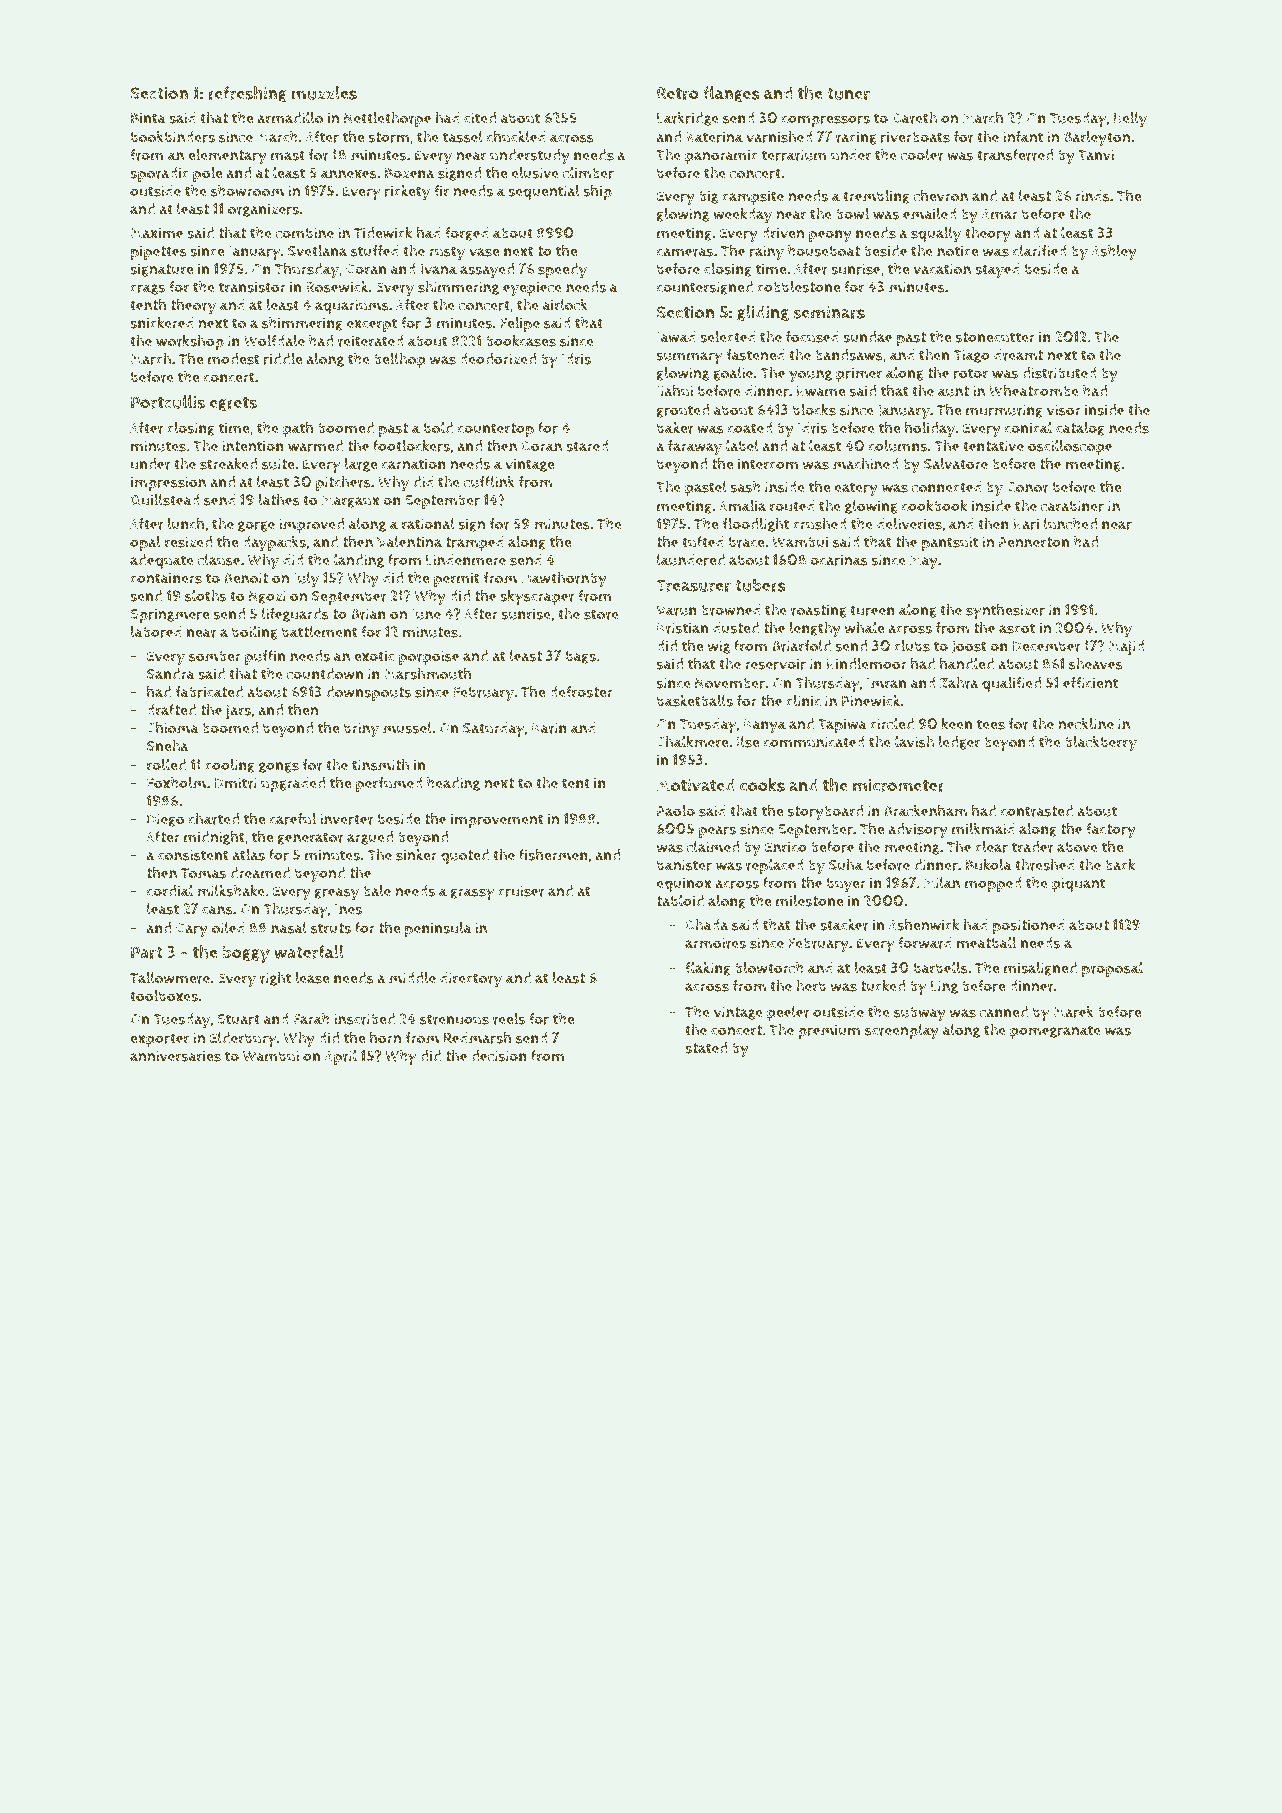  I want to click on cited, so click(480, 118).
